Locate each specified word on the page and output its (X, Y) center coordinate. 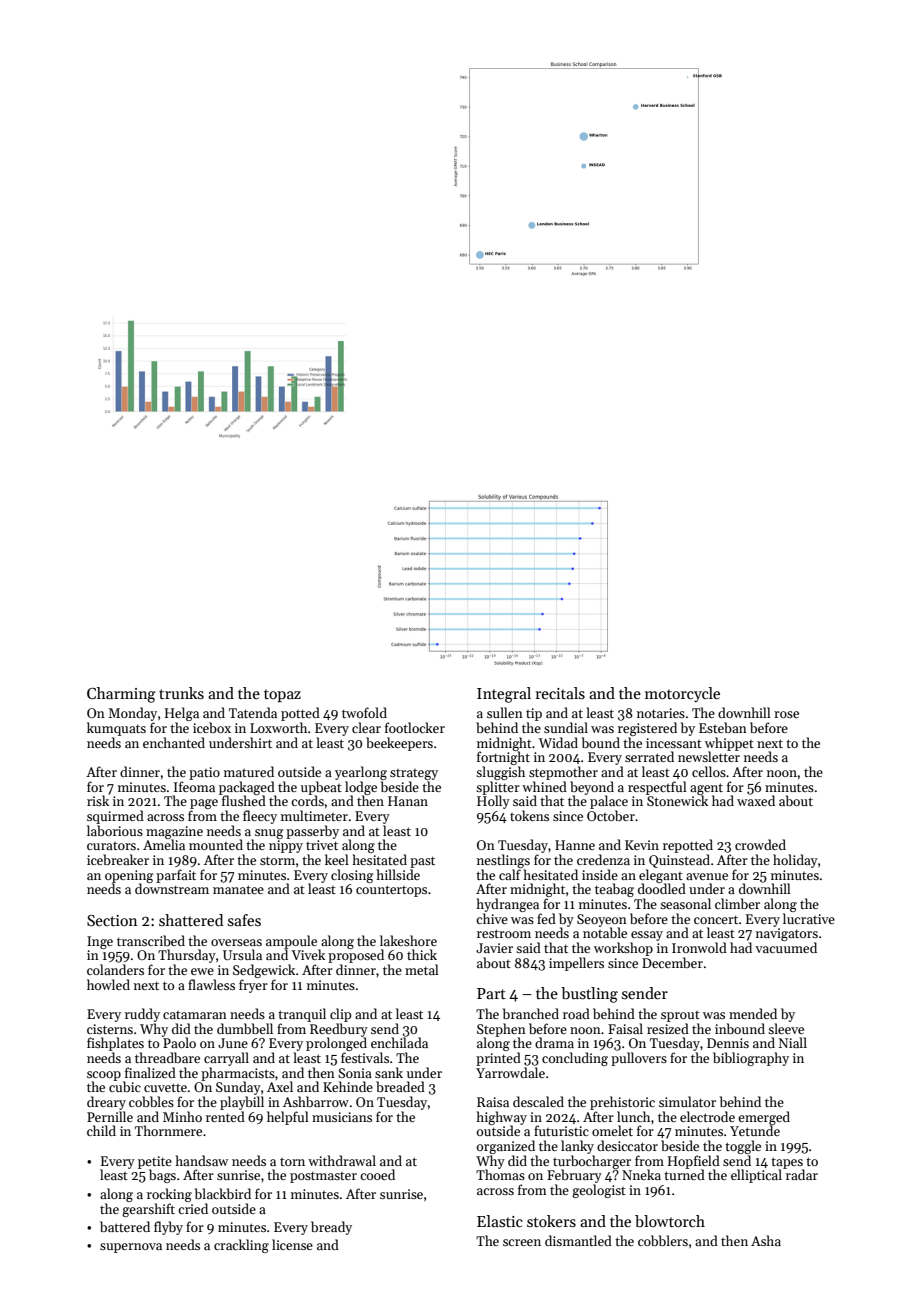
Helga (182, 714)
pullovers (639, 1059)
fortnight (503, 758)
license (292, 1244)
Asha (766, 1240)
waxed (756, 800)
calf (510, 874)
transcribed (151, 940)
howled (108, 984)
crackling (241, 1246)
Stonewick (677, 800)
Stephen (501, 1030)
